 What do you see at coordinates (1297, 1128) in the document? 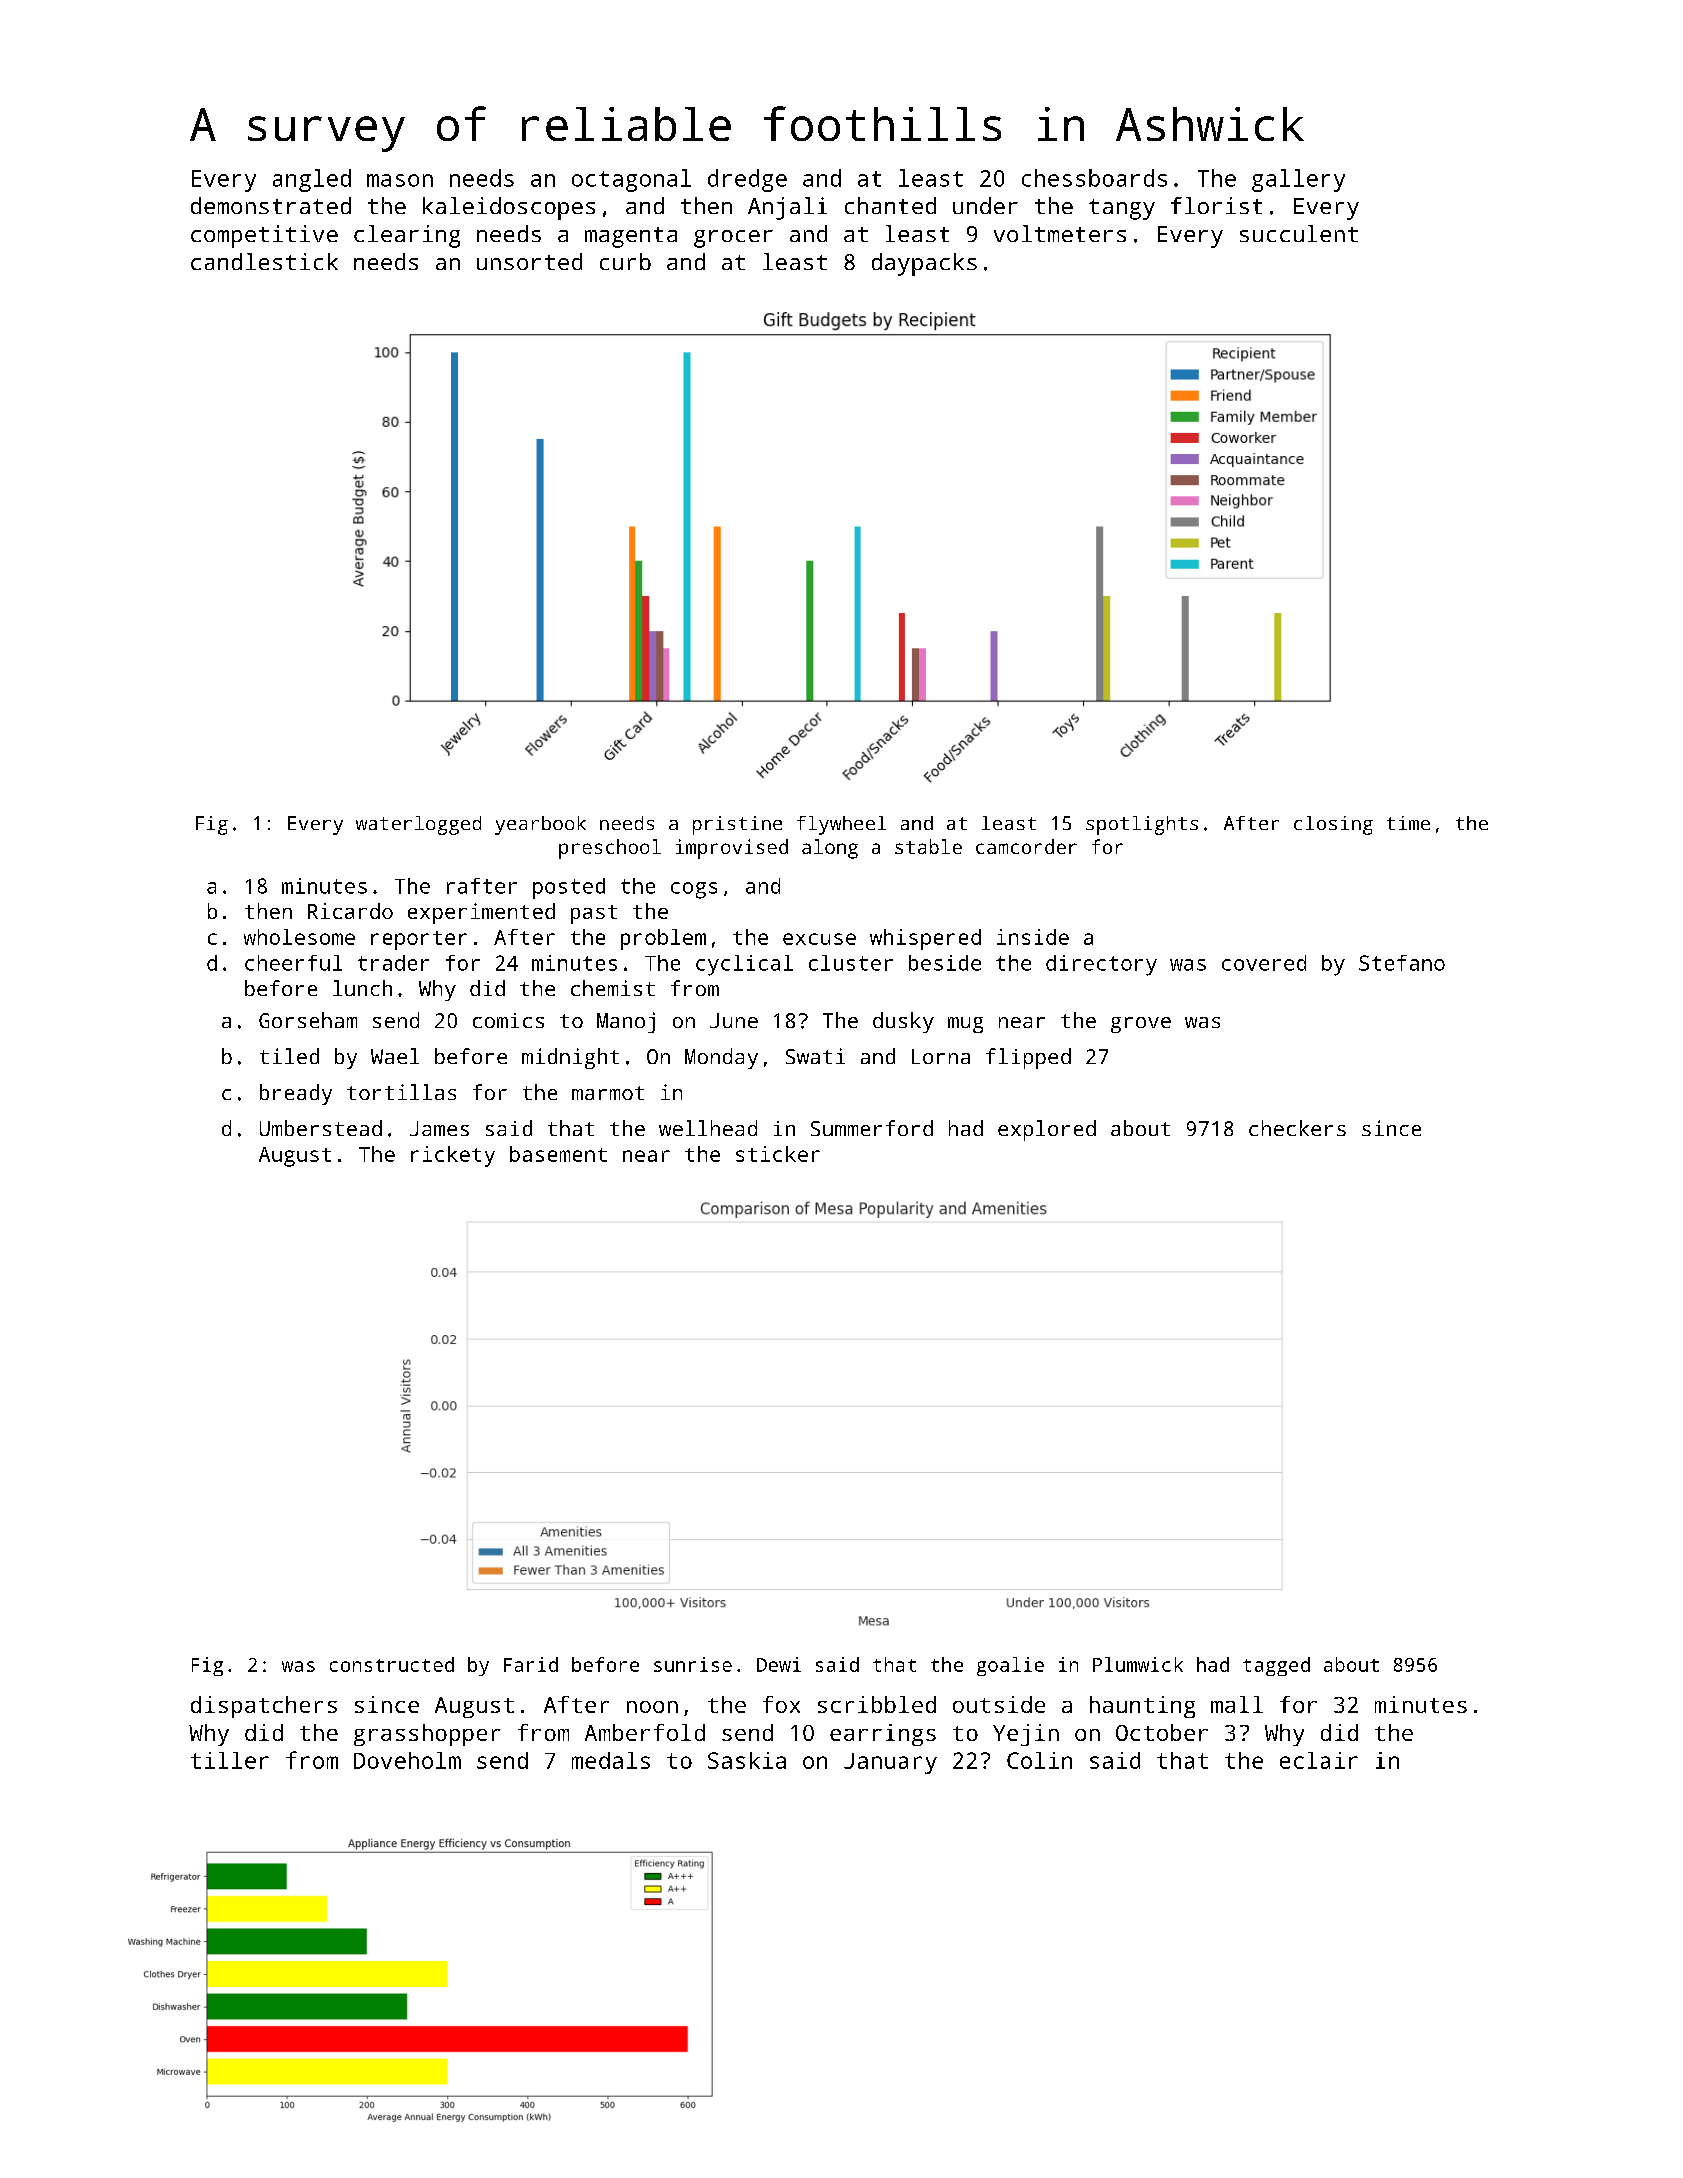
I see `checkers` at bounding box center [1297, 1128].
